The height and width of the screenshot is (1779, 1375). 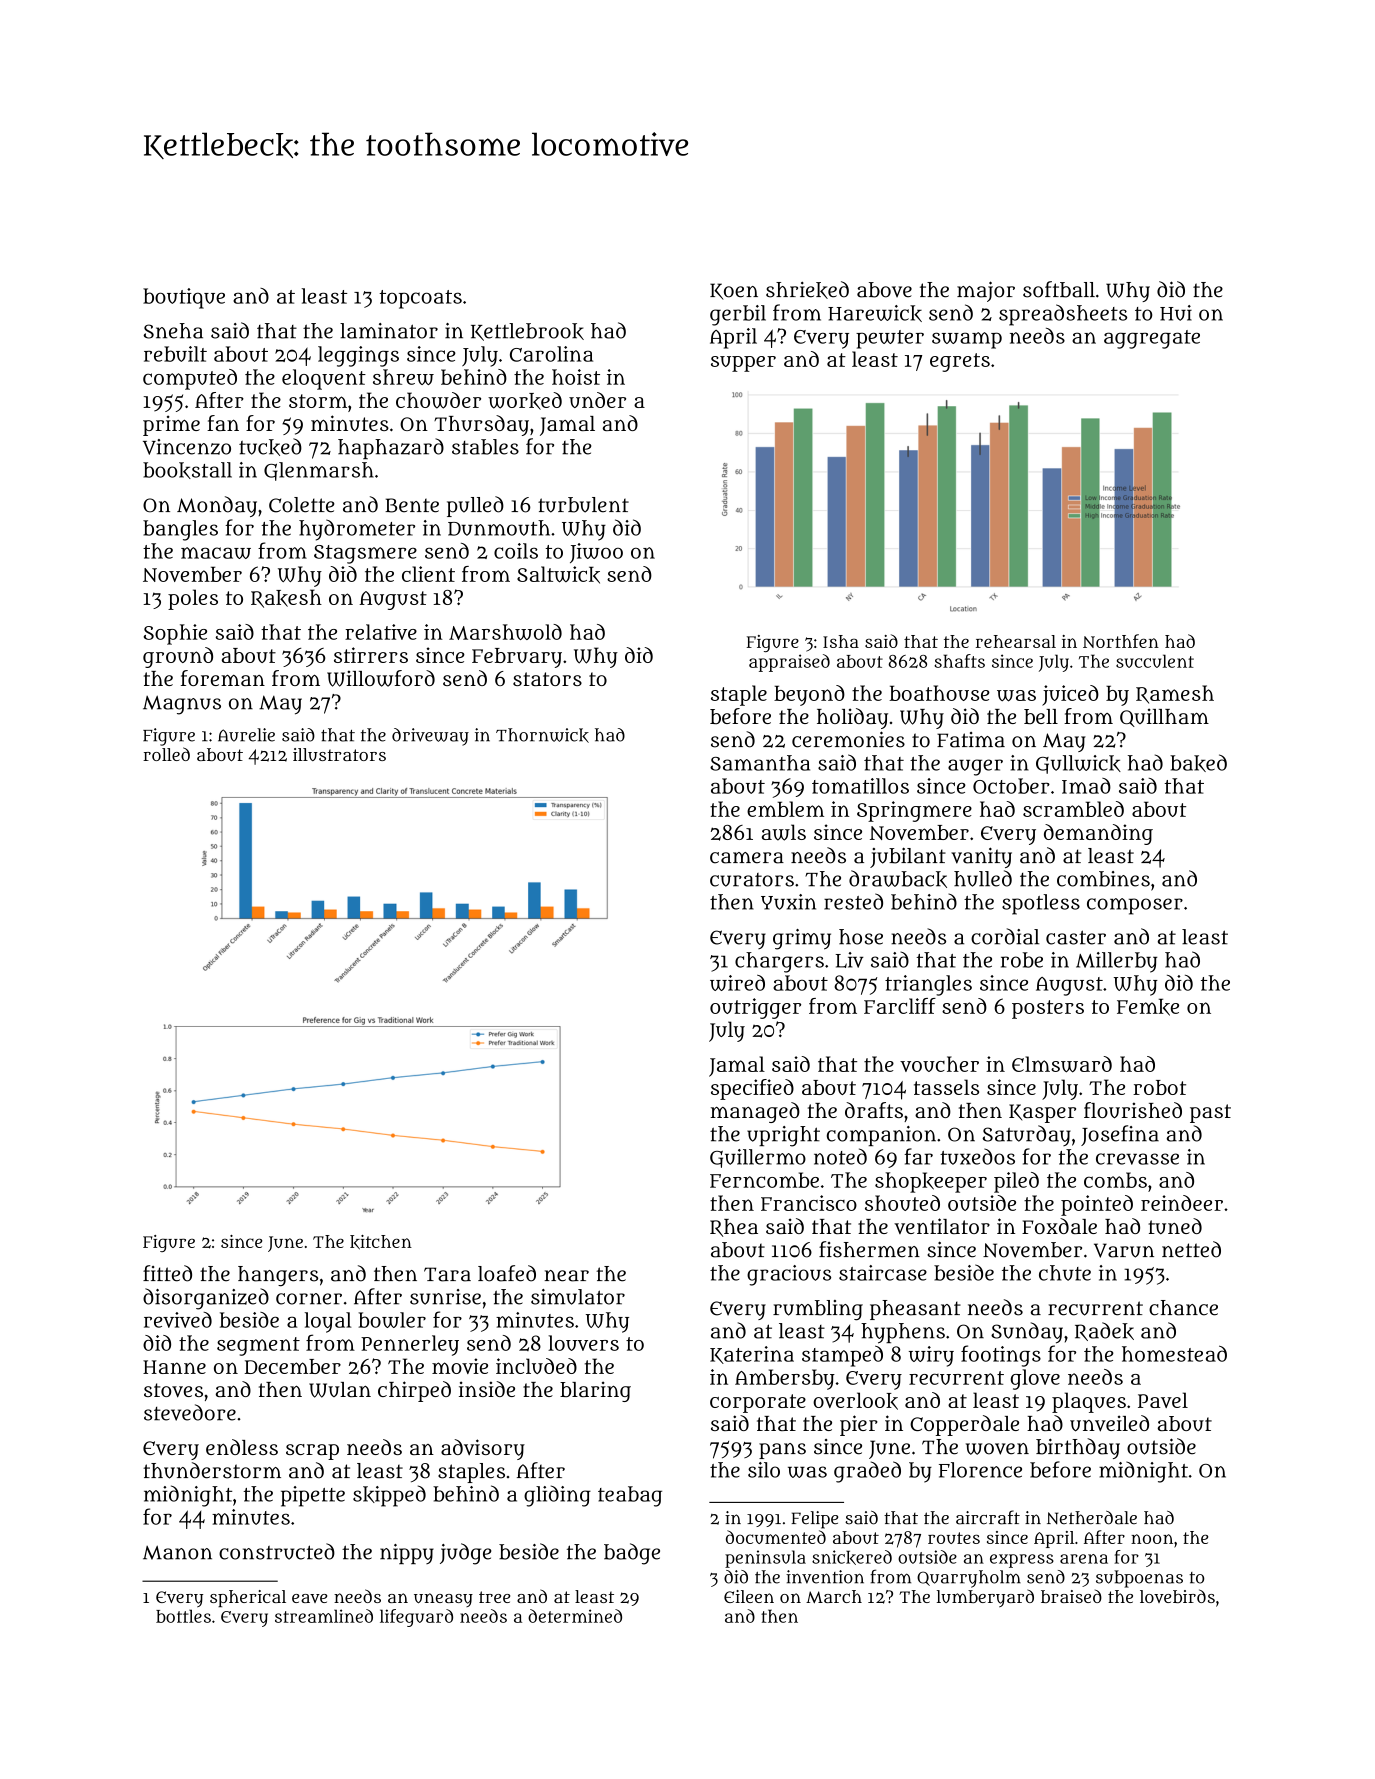 I want to click on kitchen, so click(x=381, y=1242).
